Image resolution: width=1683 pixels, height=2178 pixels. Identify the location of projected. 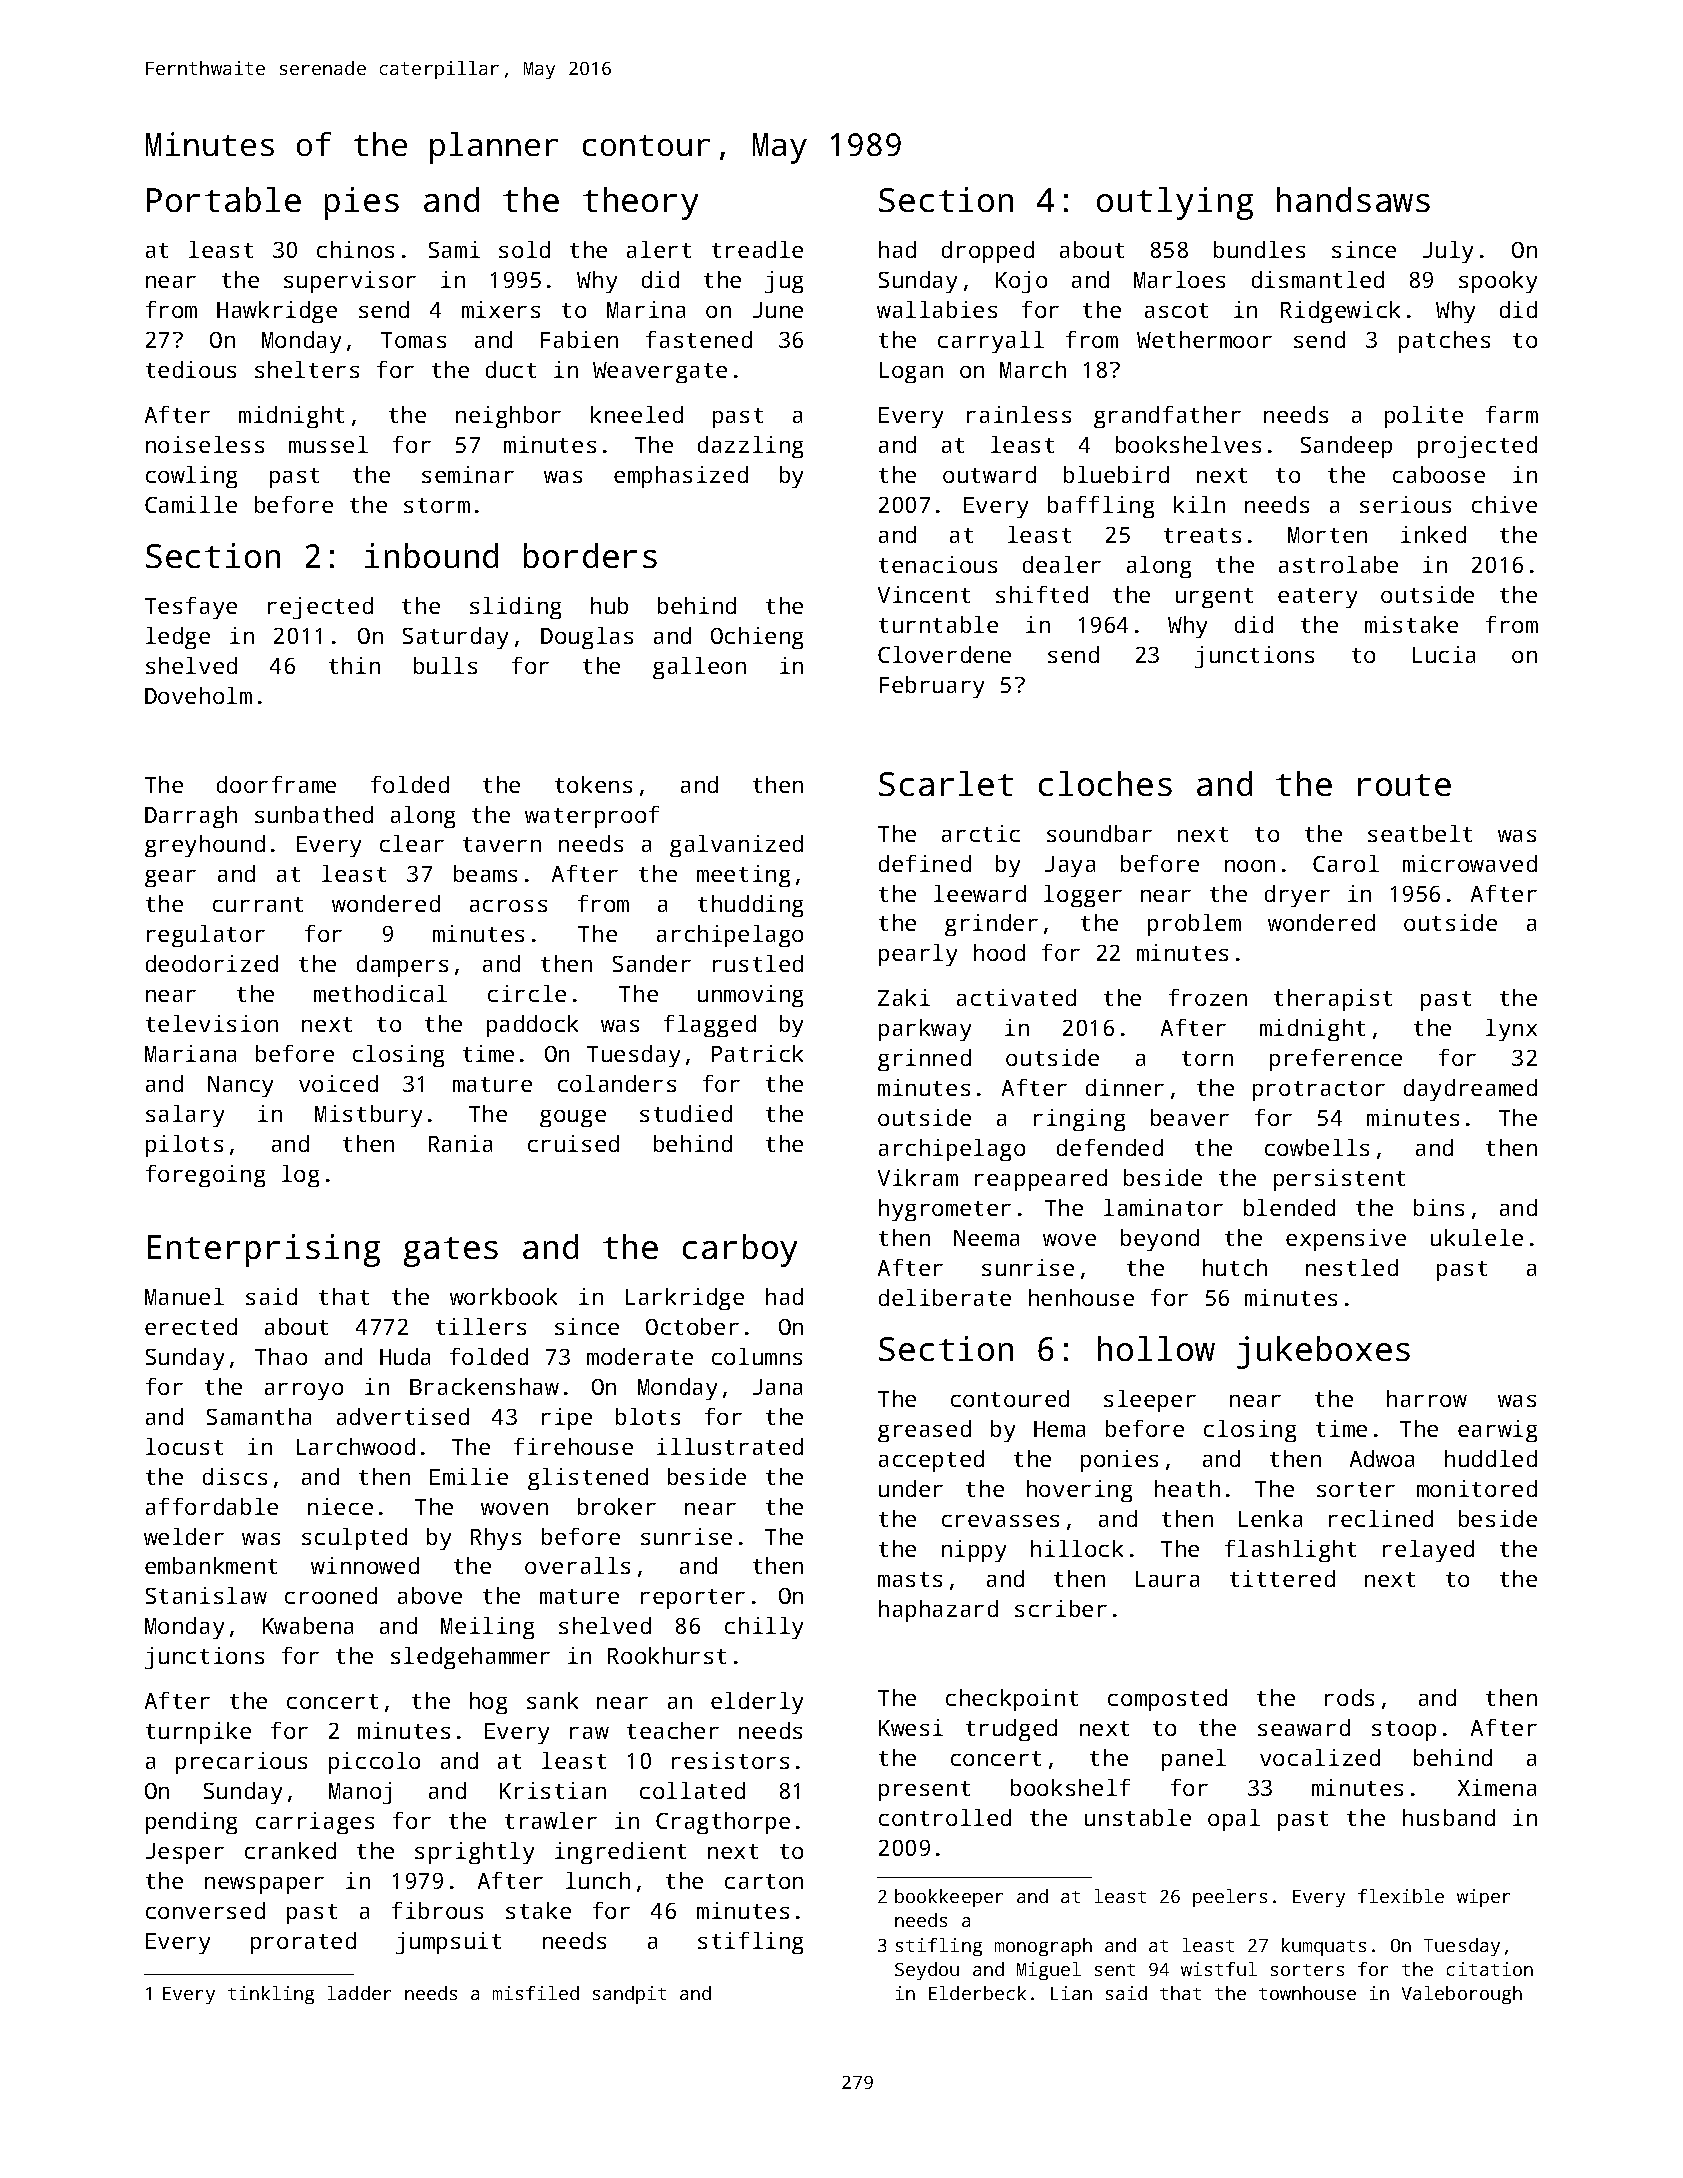
(1477, 447).
